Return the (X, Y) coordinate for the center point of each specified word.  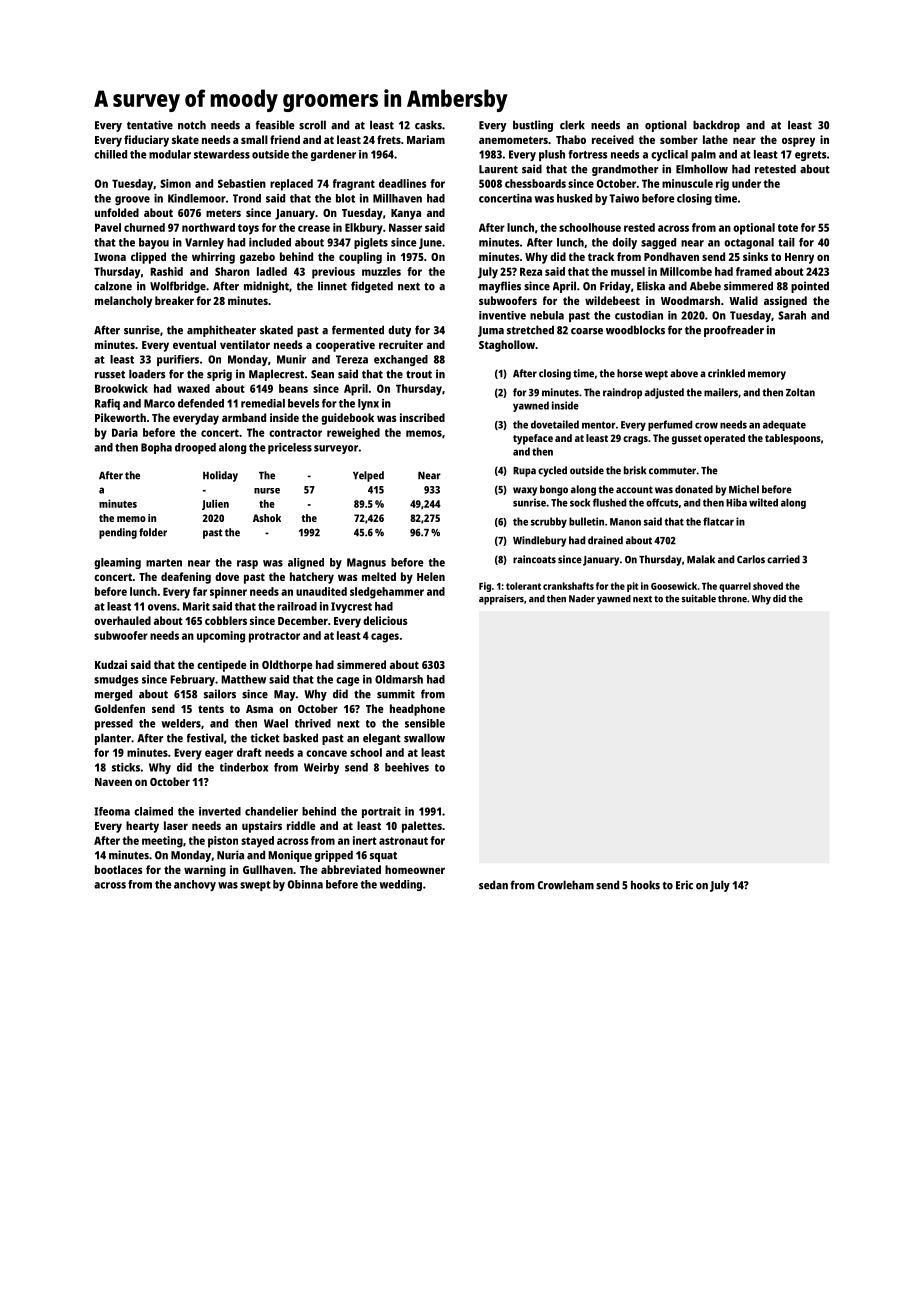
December (303, 620)
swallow (424, 738)
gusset (687, 440)
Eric (684, 885)
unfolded (117, 212)
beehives (407, 767)
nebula (547, 315)
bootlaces (118, 869)
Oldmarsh (399, 679)
